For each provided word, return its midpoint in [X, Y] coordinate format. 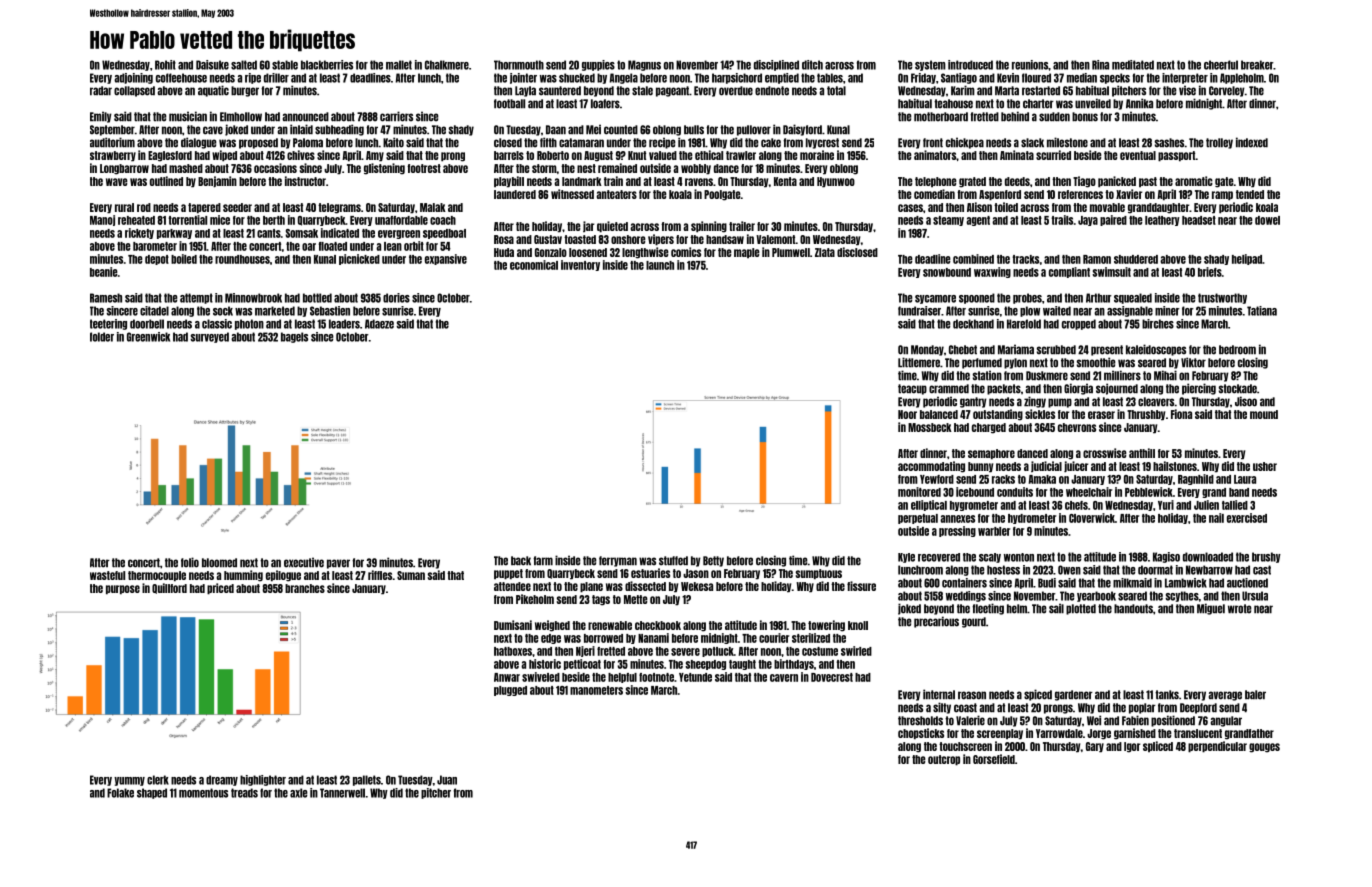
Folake [120, 793]
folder [102, 337]
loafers [605, 104]
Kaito [393, 142]
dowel [1267, 220]
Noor [907, 414]
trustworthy [1222, 298]
